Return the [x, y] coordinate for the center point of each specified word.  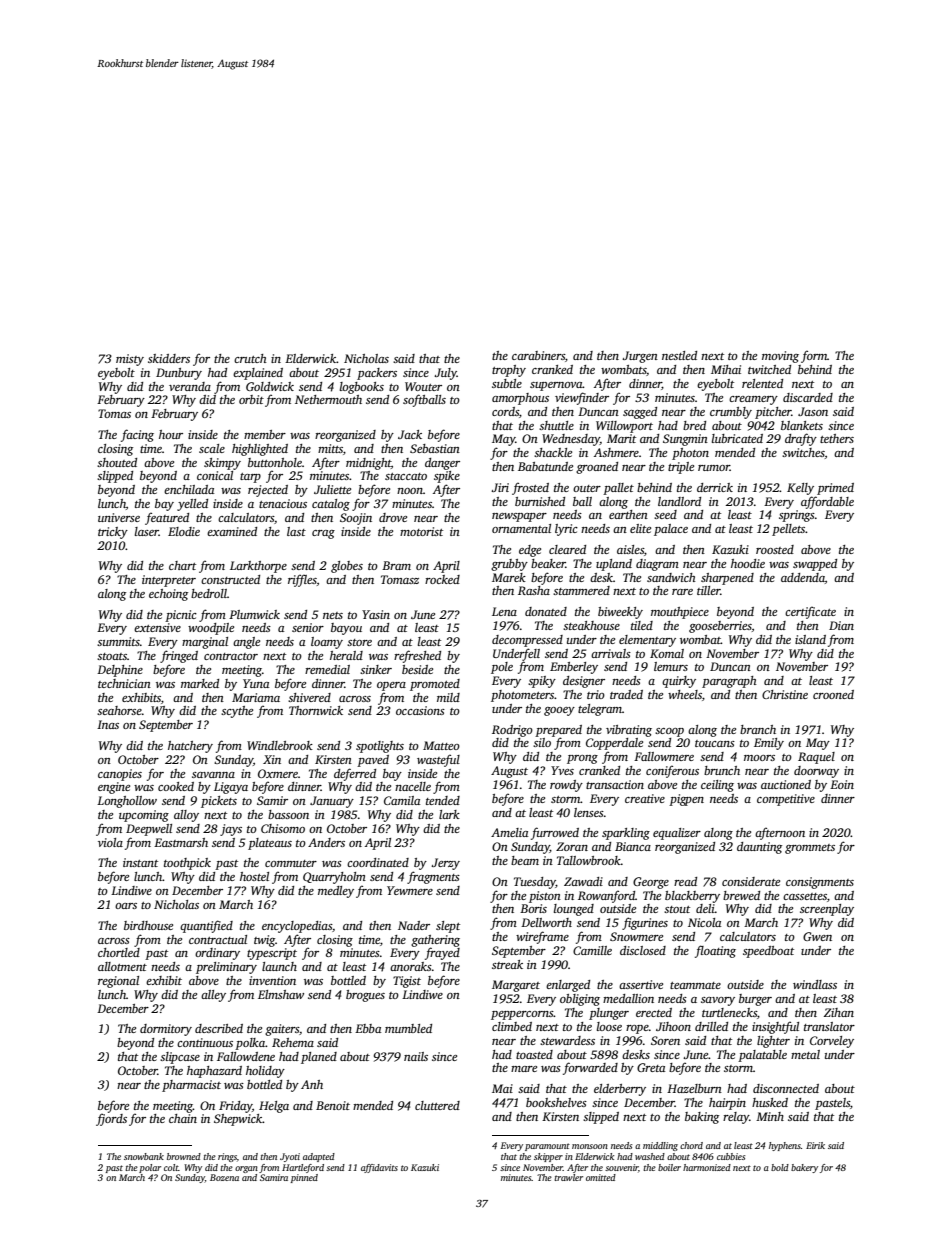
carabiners [538, 355]
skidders [169, 358]
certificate [810, 612]
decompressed [527, 641]
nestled [679, 355]
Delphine [120, 671]
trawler [568, 1177]
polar [150, 1168]
